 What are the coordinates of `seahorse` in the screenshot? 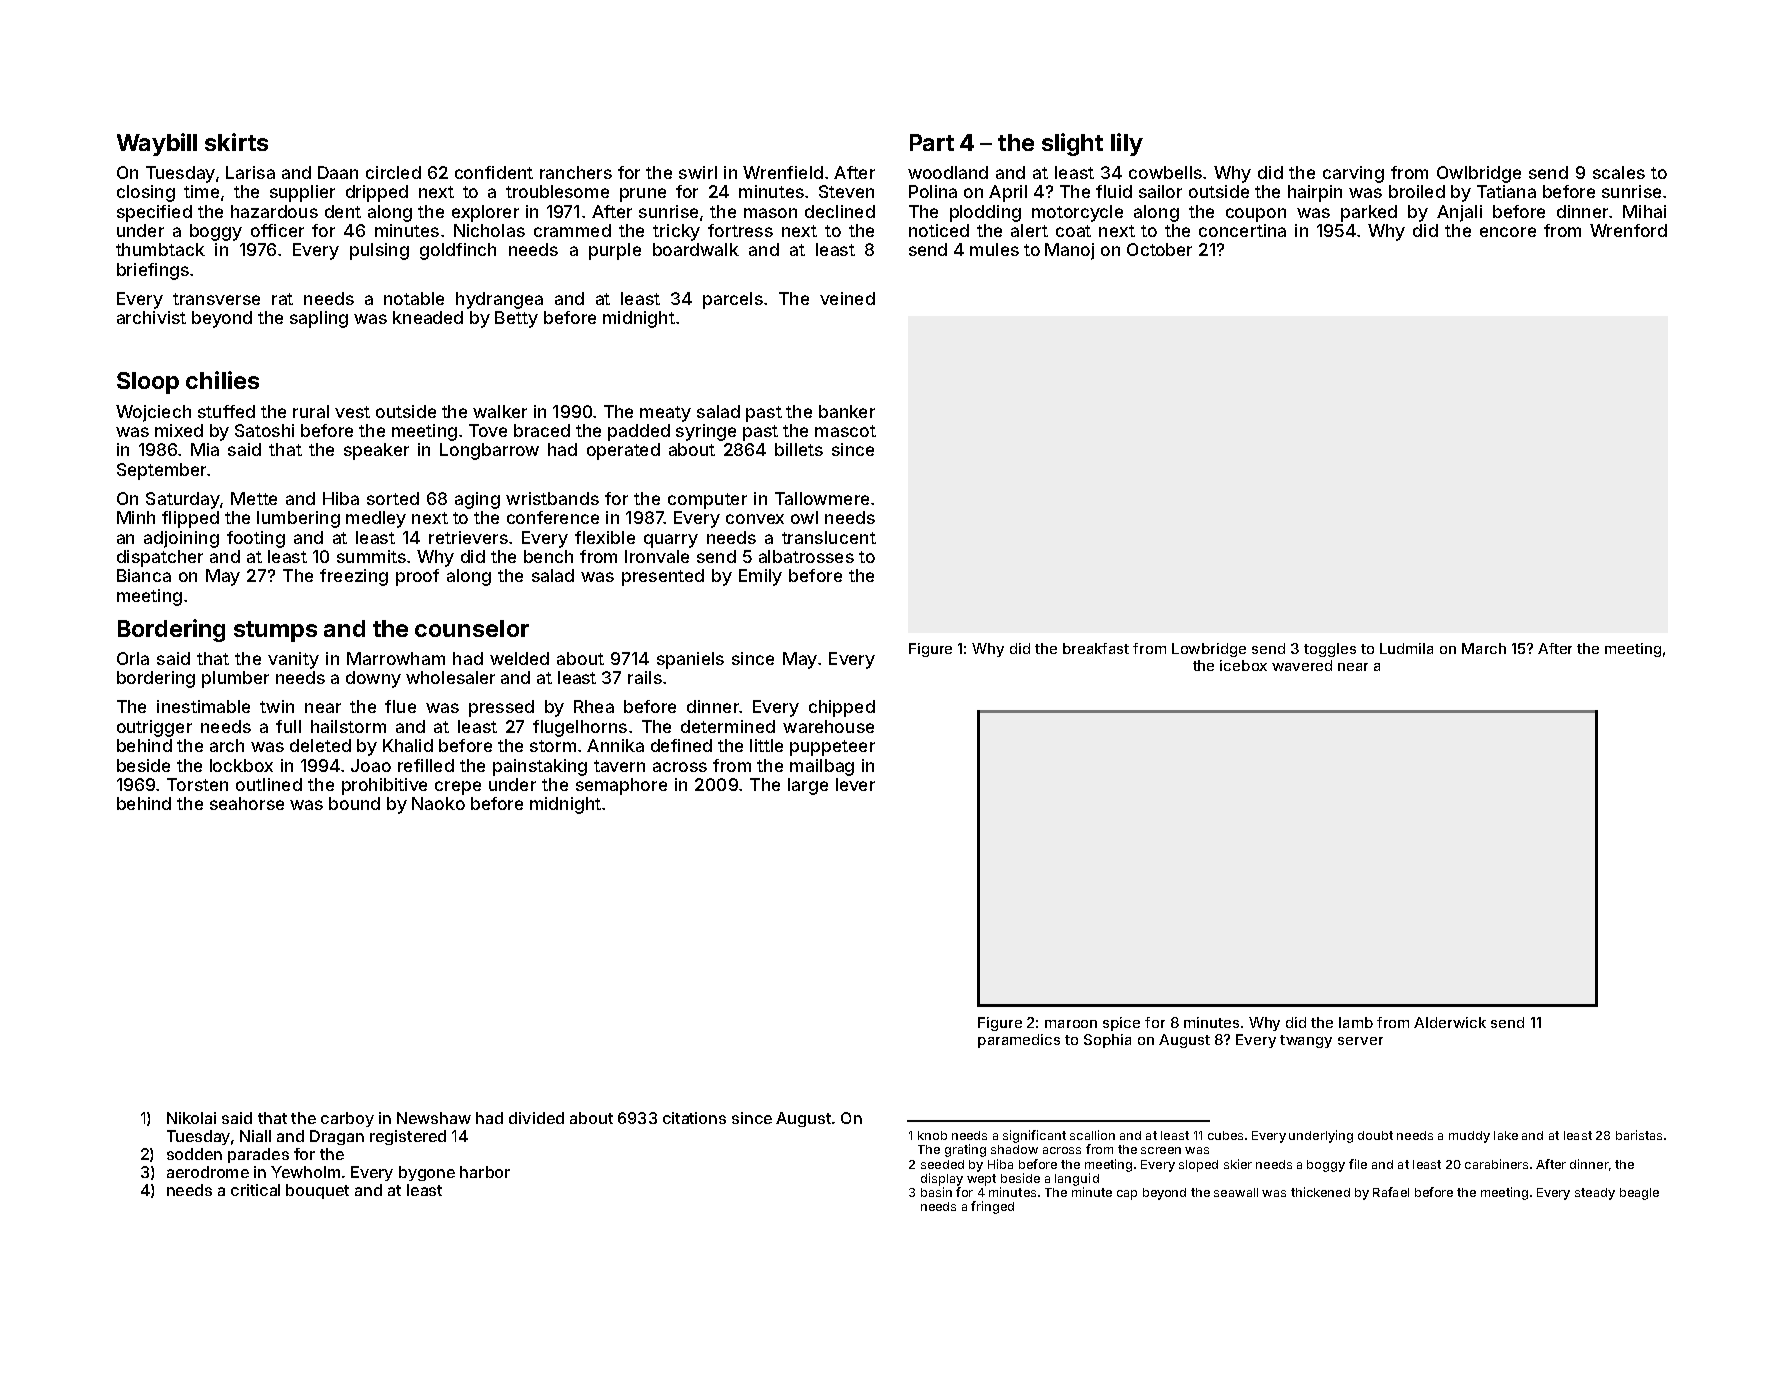 It's located at (247, 803).
